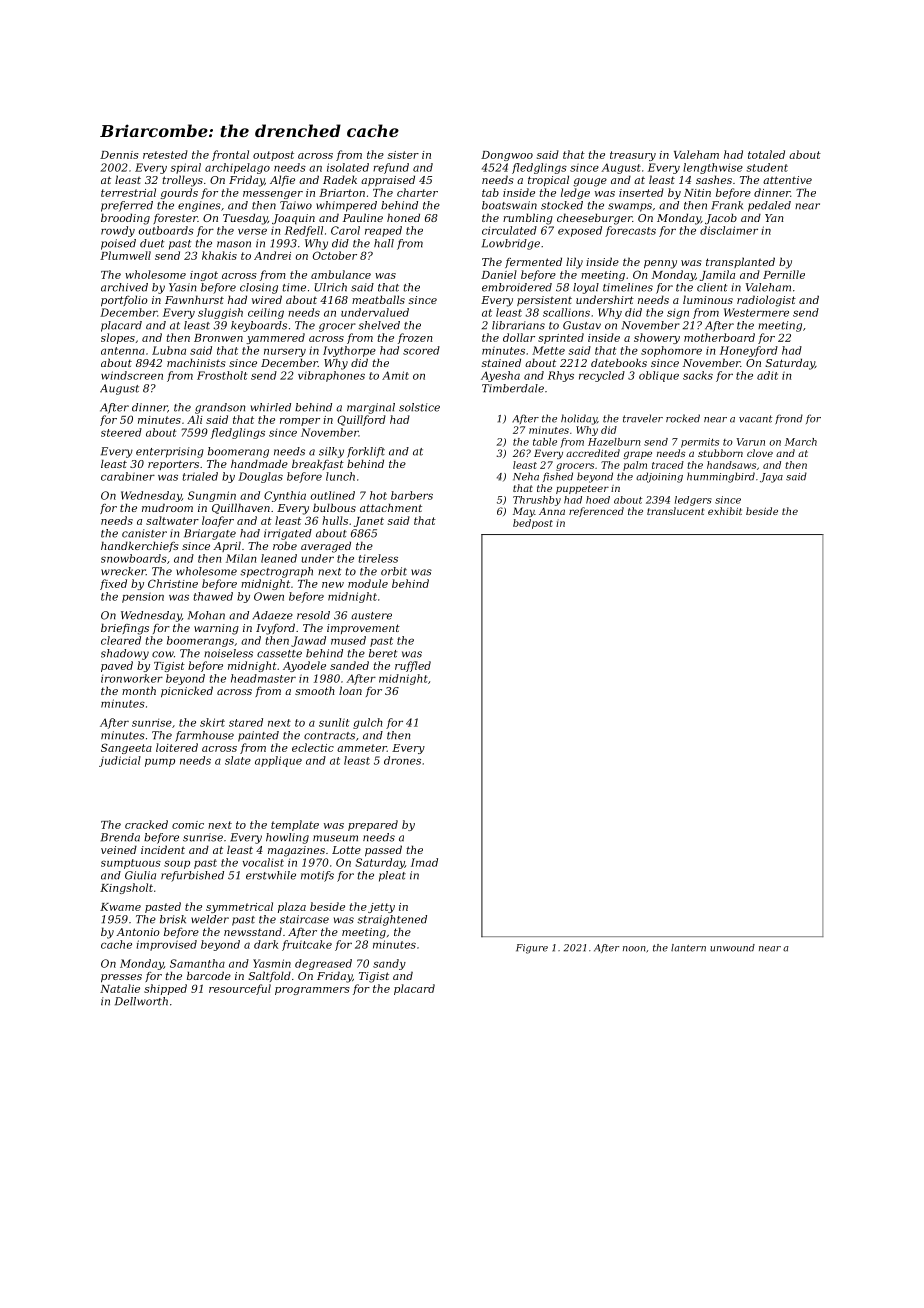 The height and width of the screenshot is (1308, 924). I want to click on ruffled, so click(413, 666).
